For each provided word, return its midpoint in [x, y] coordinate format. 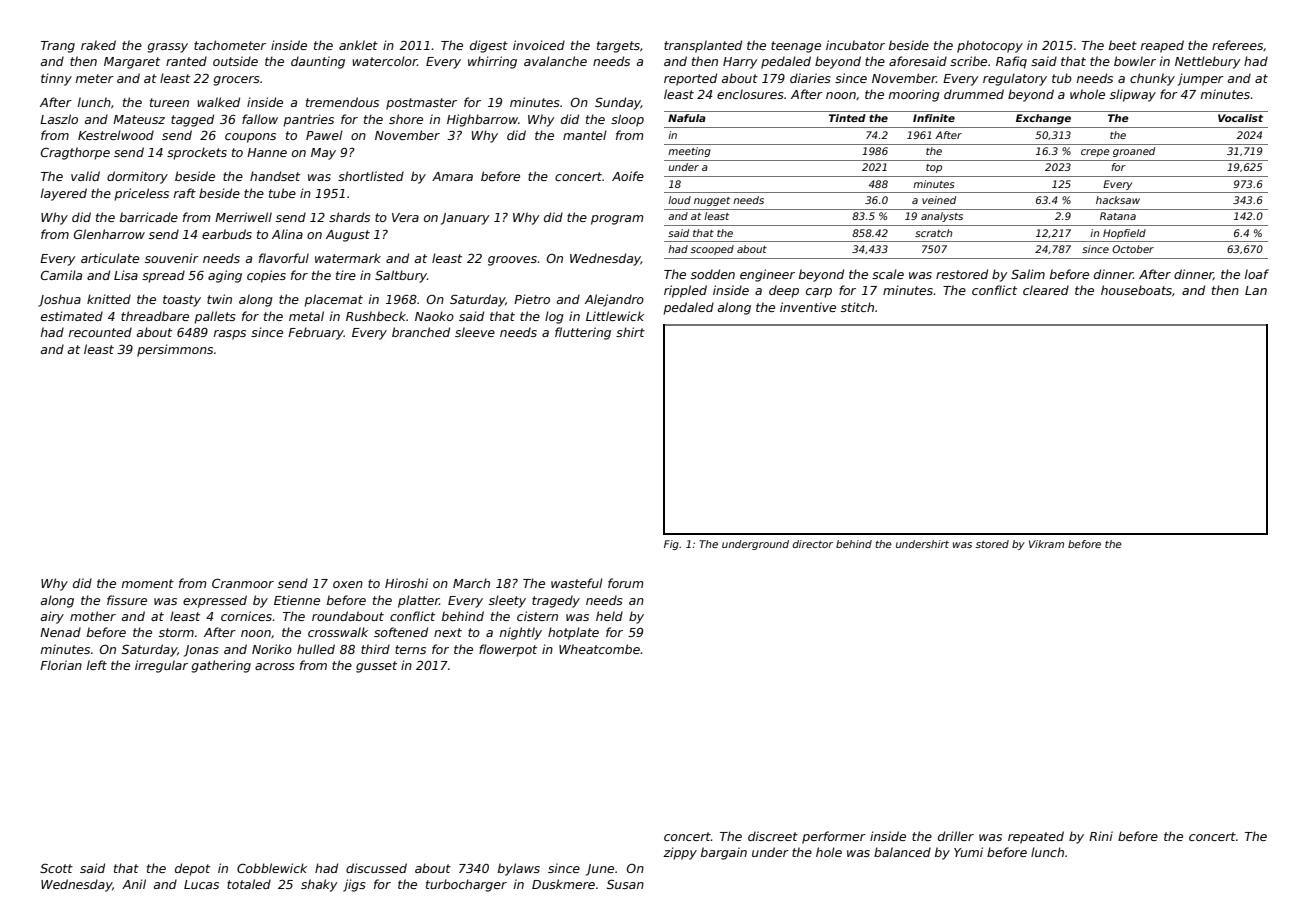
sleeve [475, 332]
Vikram [1046, 544]
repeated [1036, 837]
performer [834, 837]
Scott [56, 868]
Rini [1101, 836]
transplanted [703, 46]
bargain [724, 853]
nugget [712, 201]
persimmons [175, 350]
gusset [376, 667]
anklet [358, 45]
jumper [1201, 79]
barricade [149, 217]
